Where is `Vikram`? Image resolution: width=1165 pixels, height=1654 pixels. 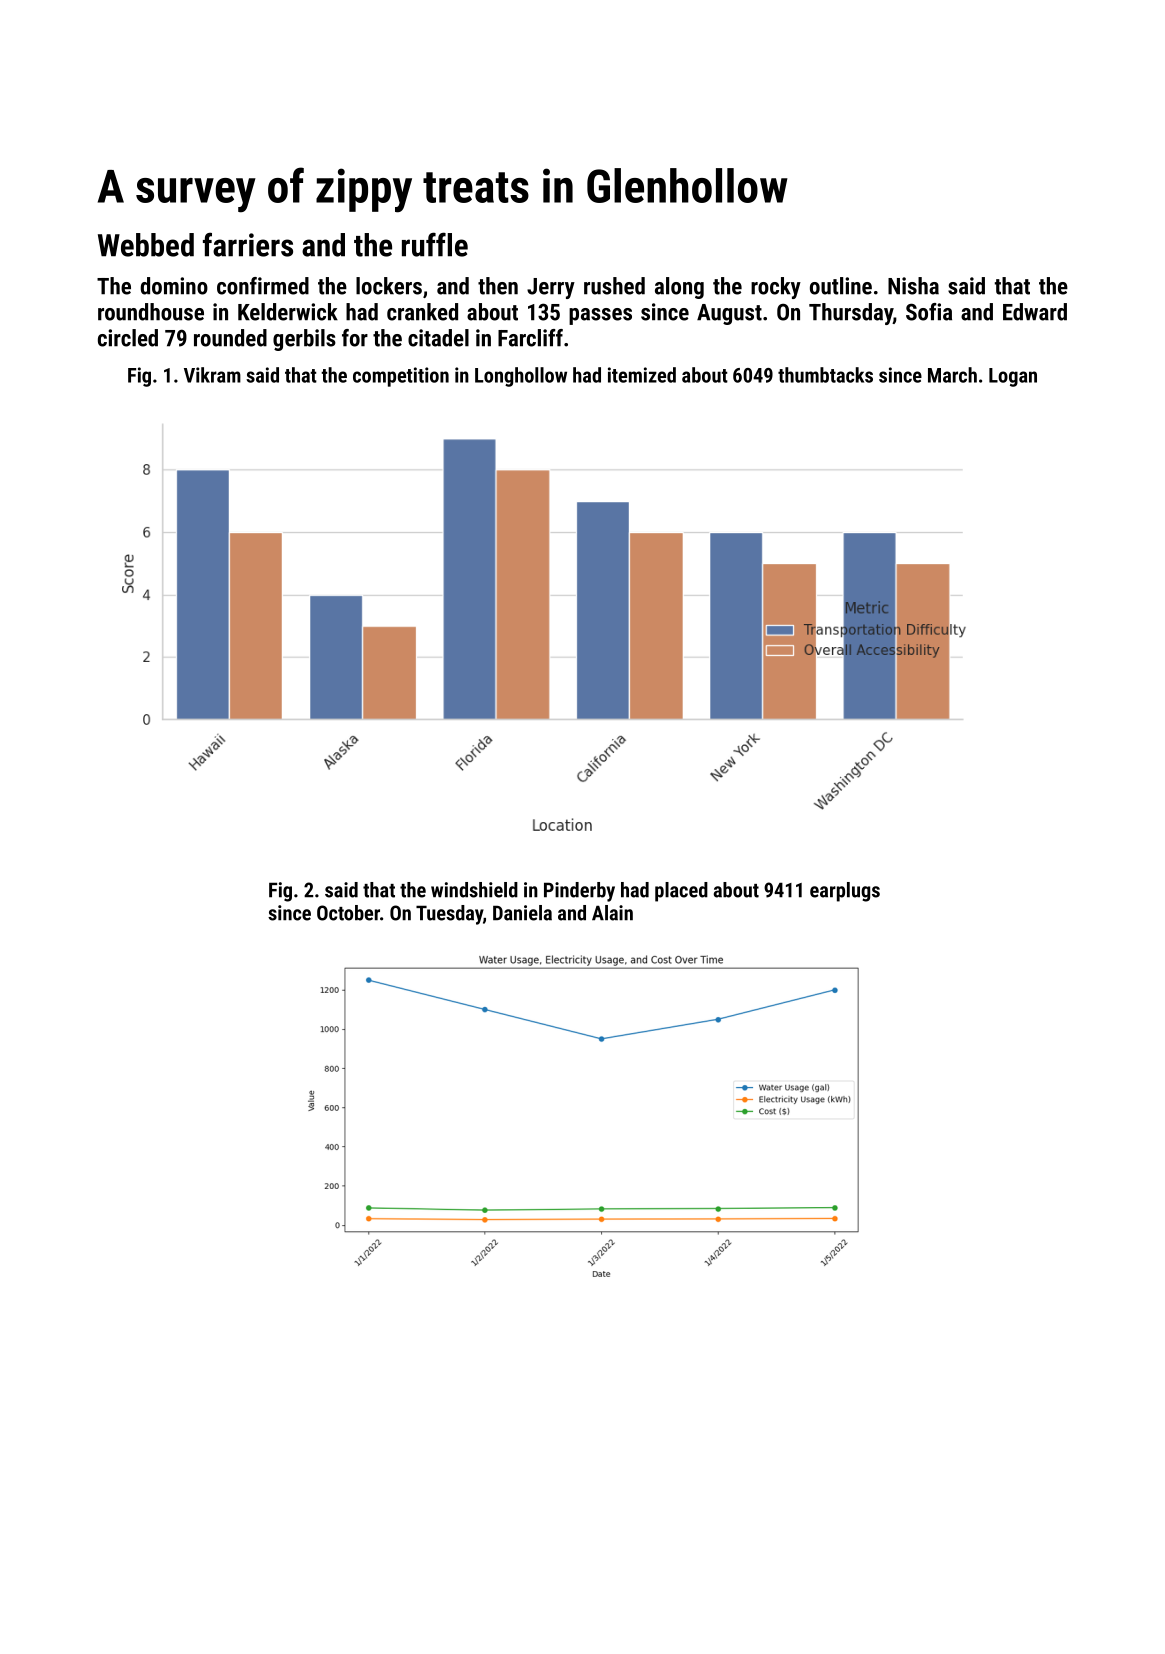
Vikram is located at coordinates (212, 375).
